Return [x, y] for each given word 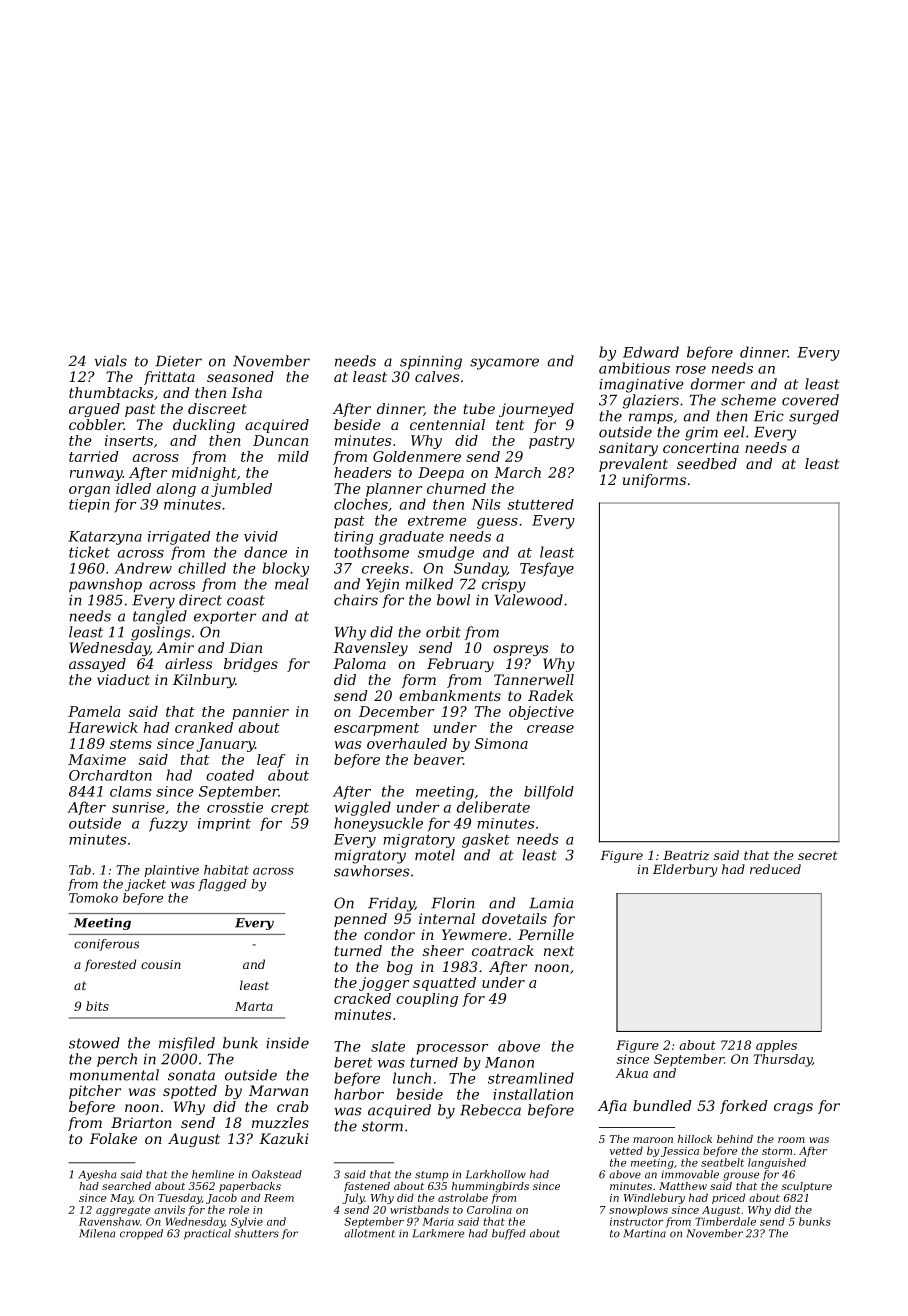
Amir [175, 647]
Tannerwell [534, 679]
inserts [129, 440]
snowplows [638, 1210]
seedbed [707, 463]
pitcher [95, 1092]
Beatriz [686, 856]
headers [362, 472]
